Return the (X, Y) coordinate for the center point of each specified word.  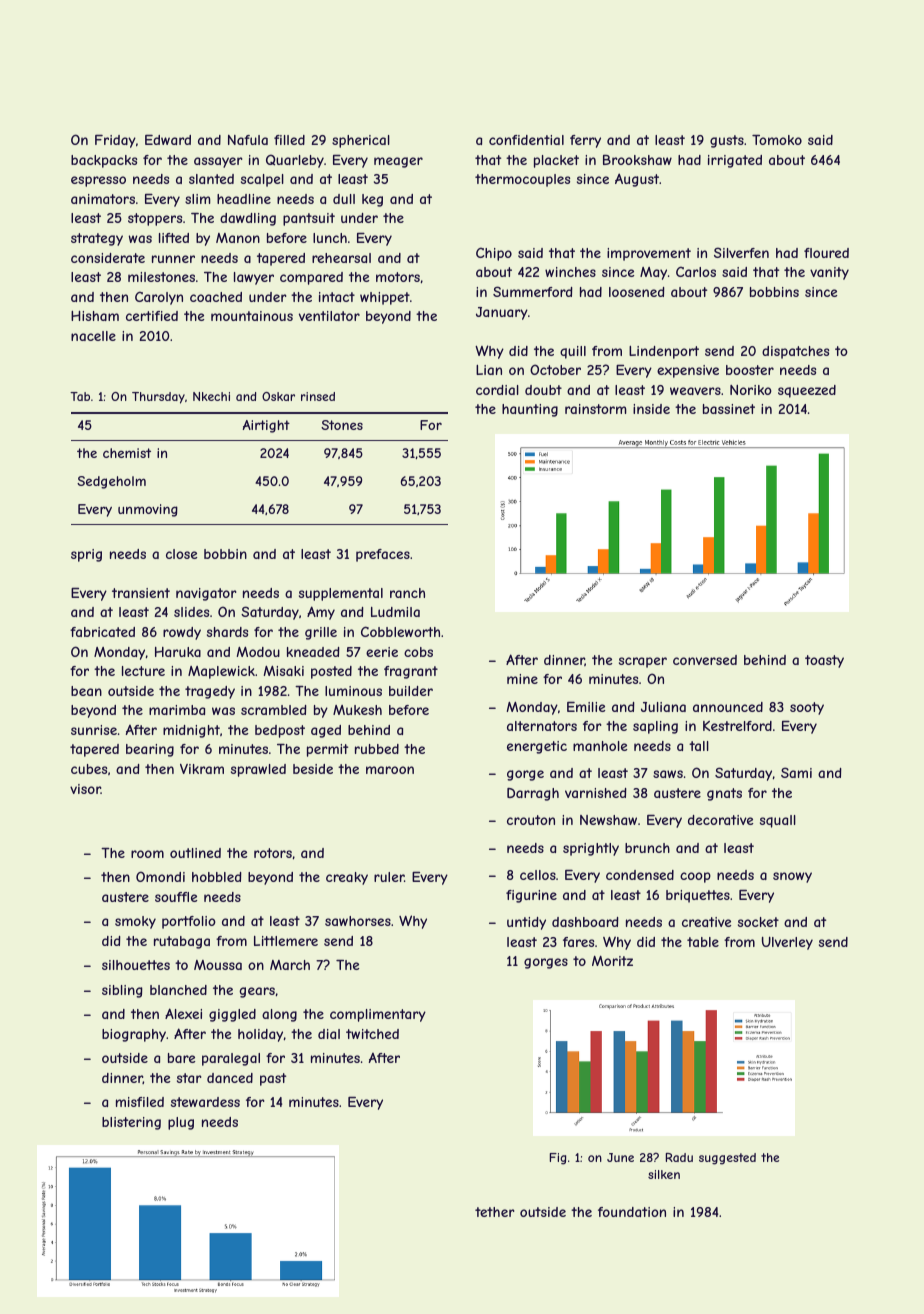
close (181, 554)
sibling (122, 991)
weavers (695, 391)
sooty (807, 708)
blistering (131, 1123)
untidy (526, 923)
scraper (643, 662)
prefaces (383, 555)
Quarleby (295, 161)
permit (327, 750)
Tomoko (777, 140)
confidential (526, 140)
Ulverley (787, 943)
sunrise (94, 730)
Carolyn (159, 298)
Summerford (533, 291)
